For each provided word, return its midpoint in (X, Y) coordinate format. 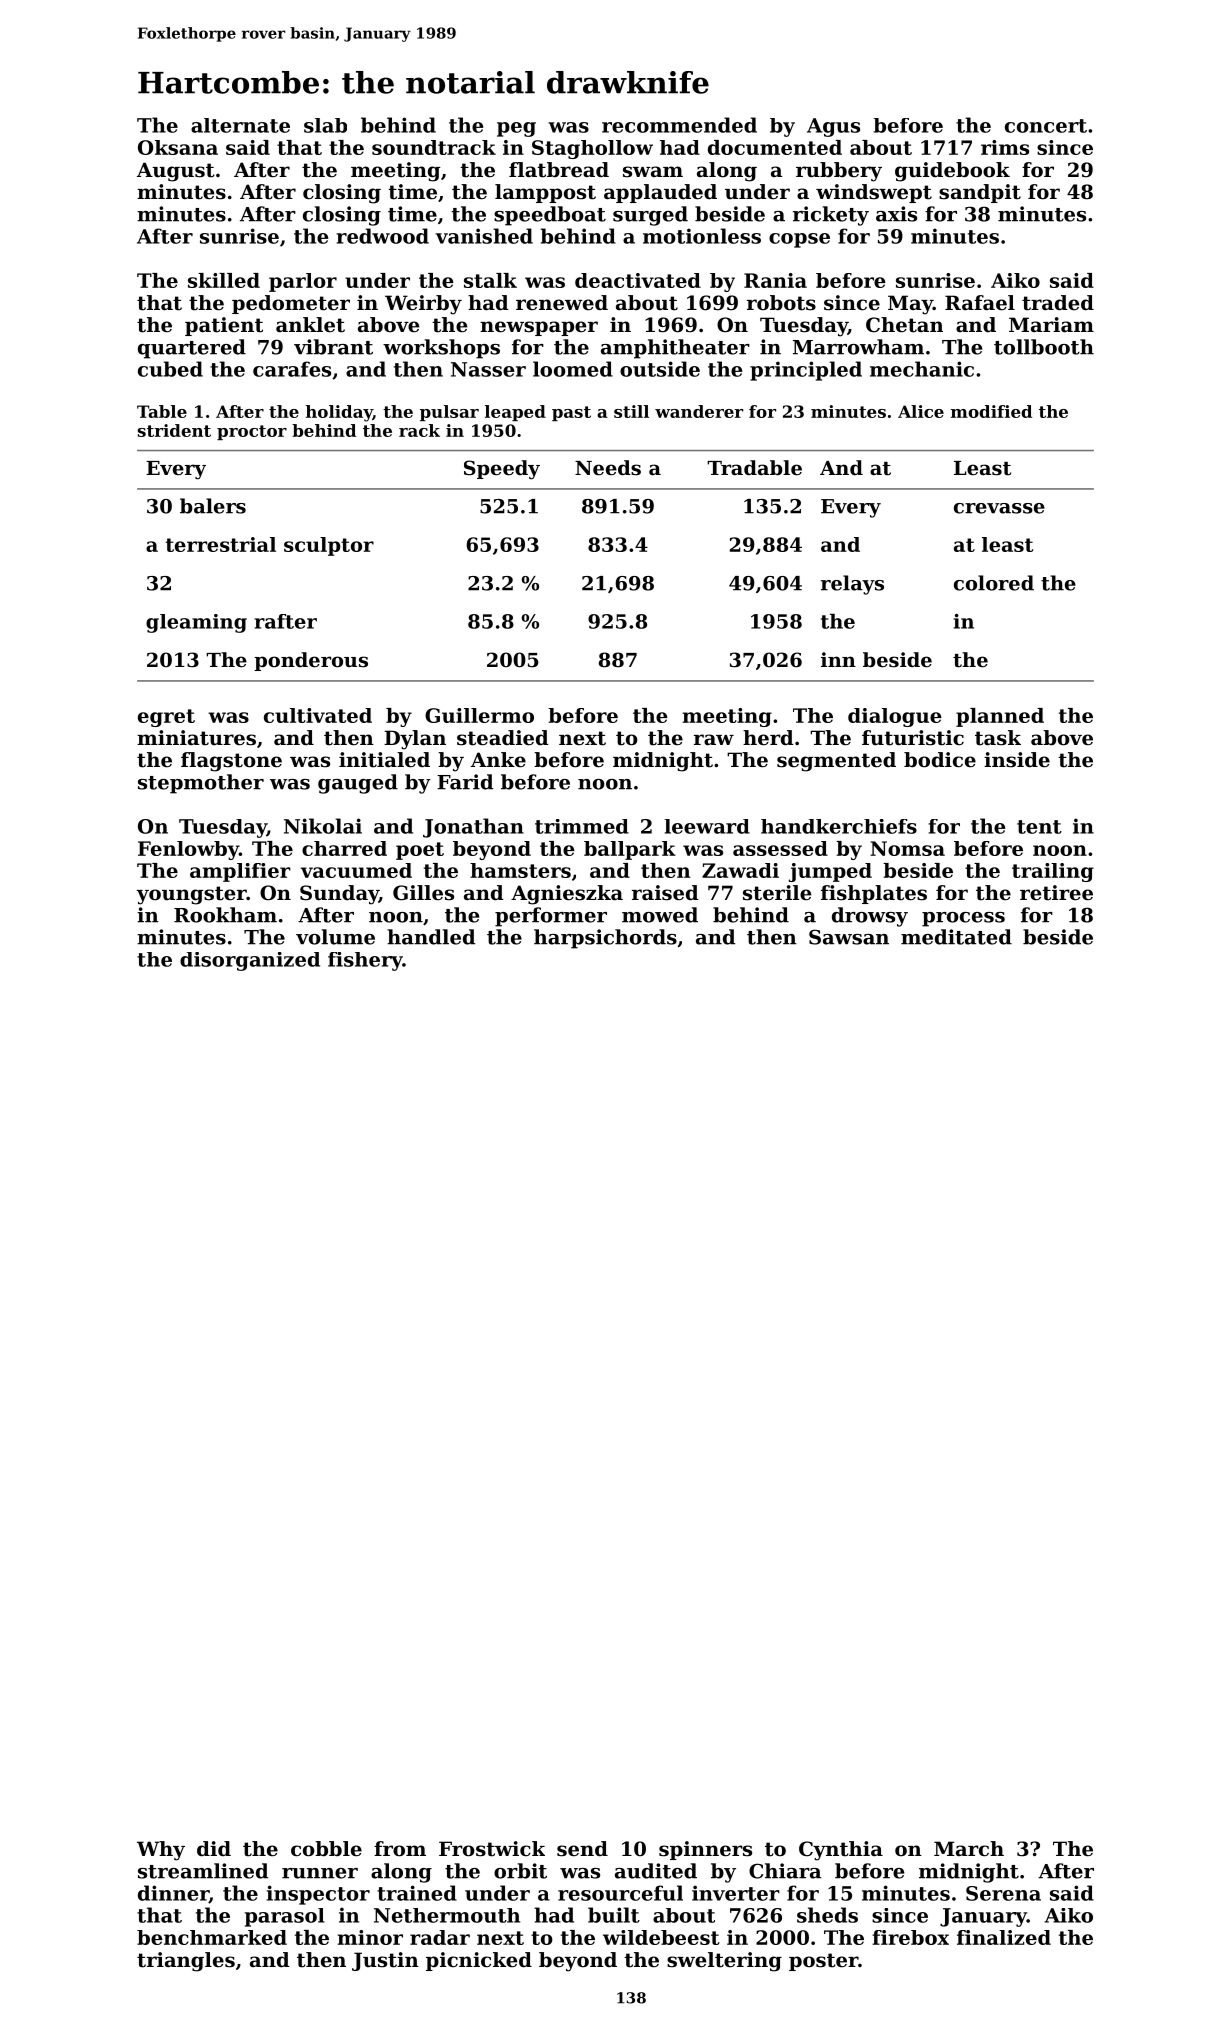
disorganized (250, 961)
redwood (382, 236)
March (969, 1849)
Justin (385, 1961)
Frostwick (492, 1849)
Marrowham (858, 347)
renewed (562, 303)
